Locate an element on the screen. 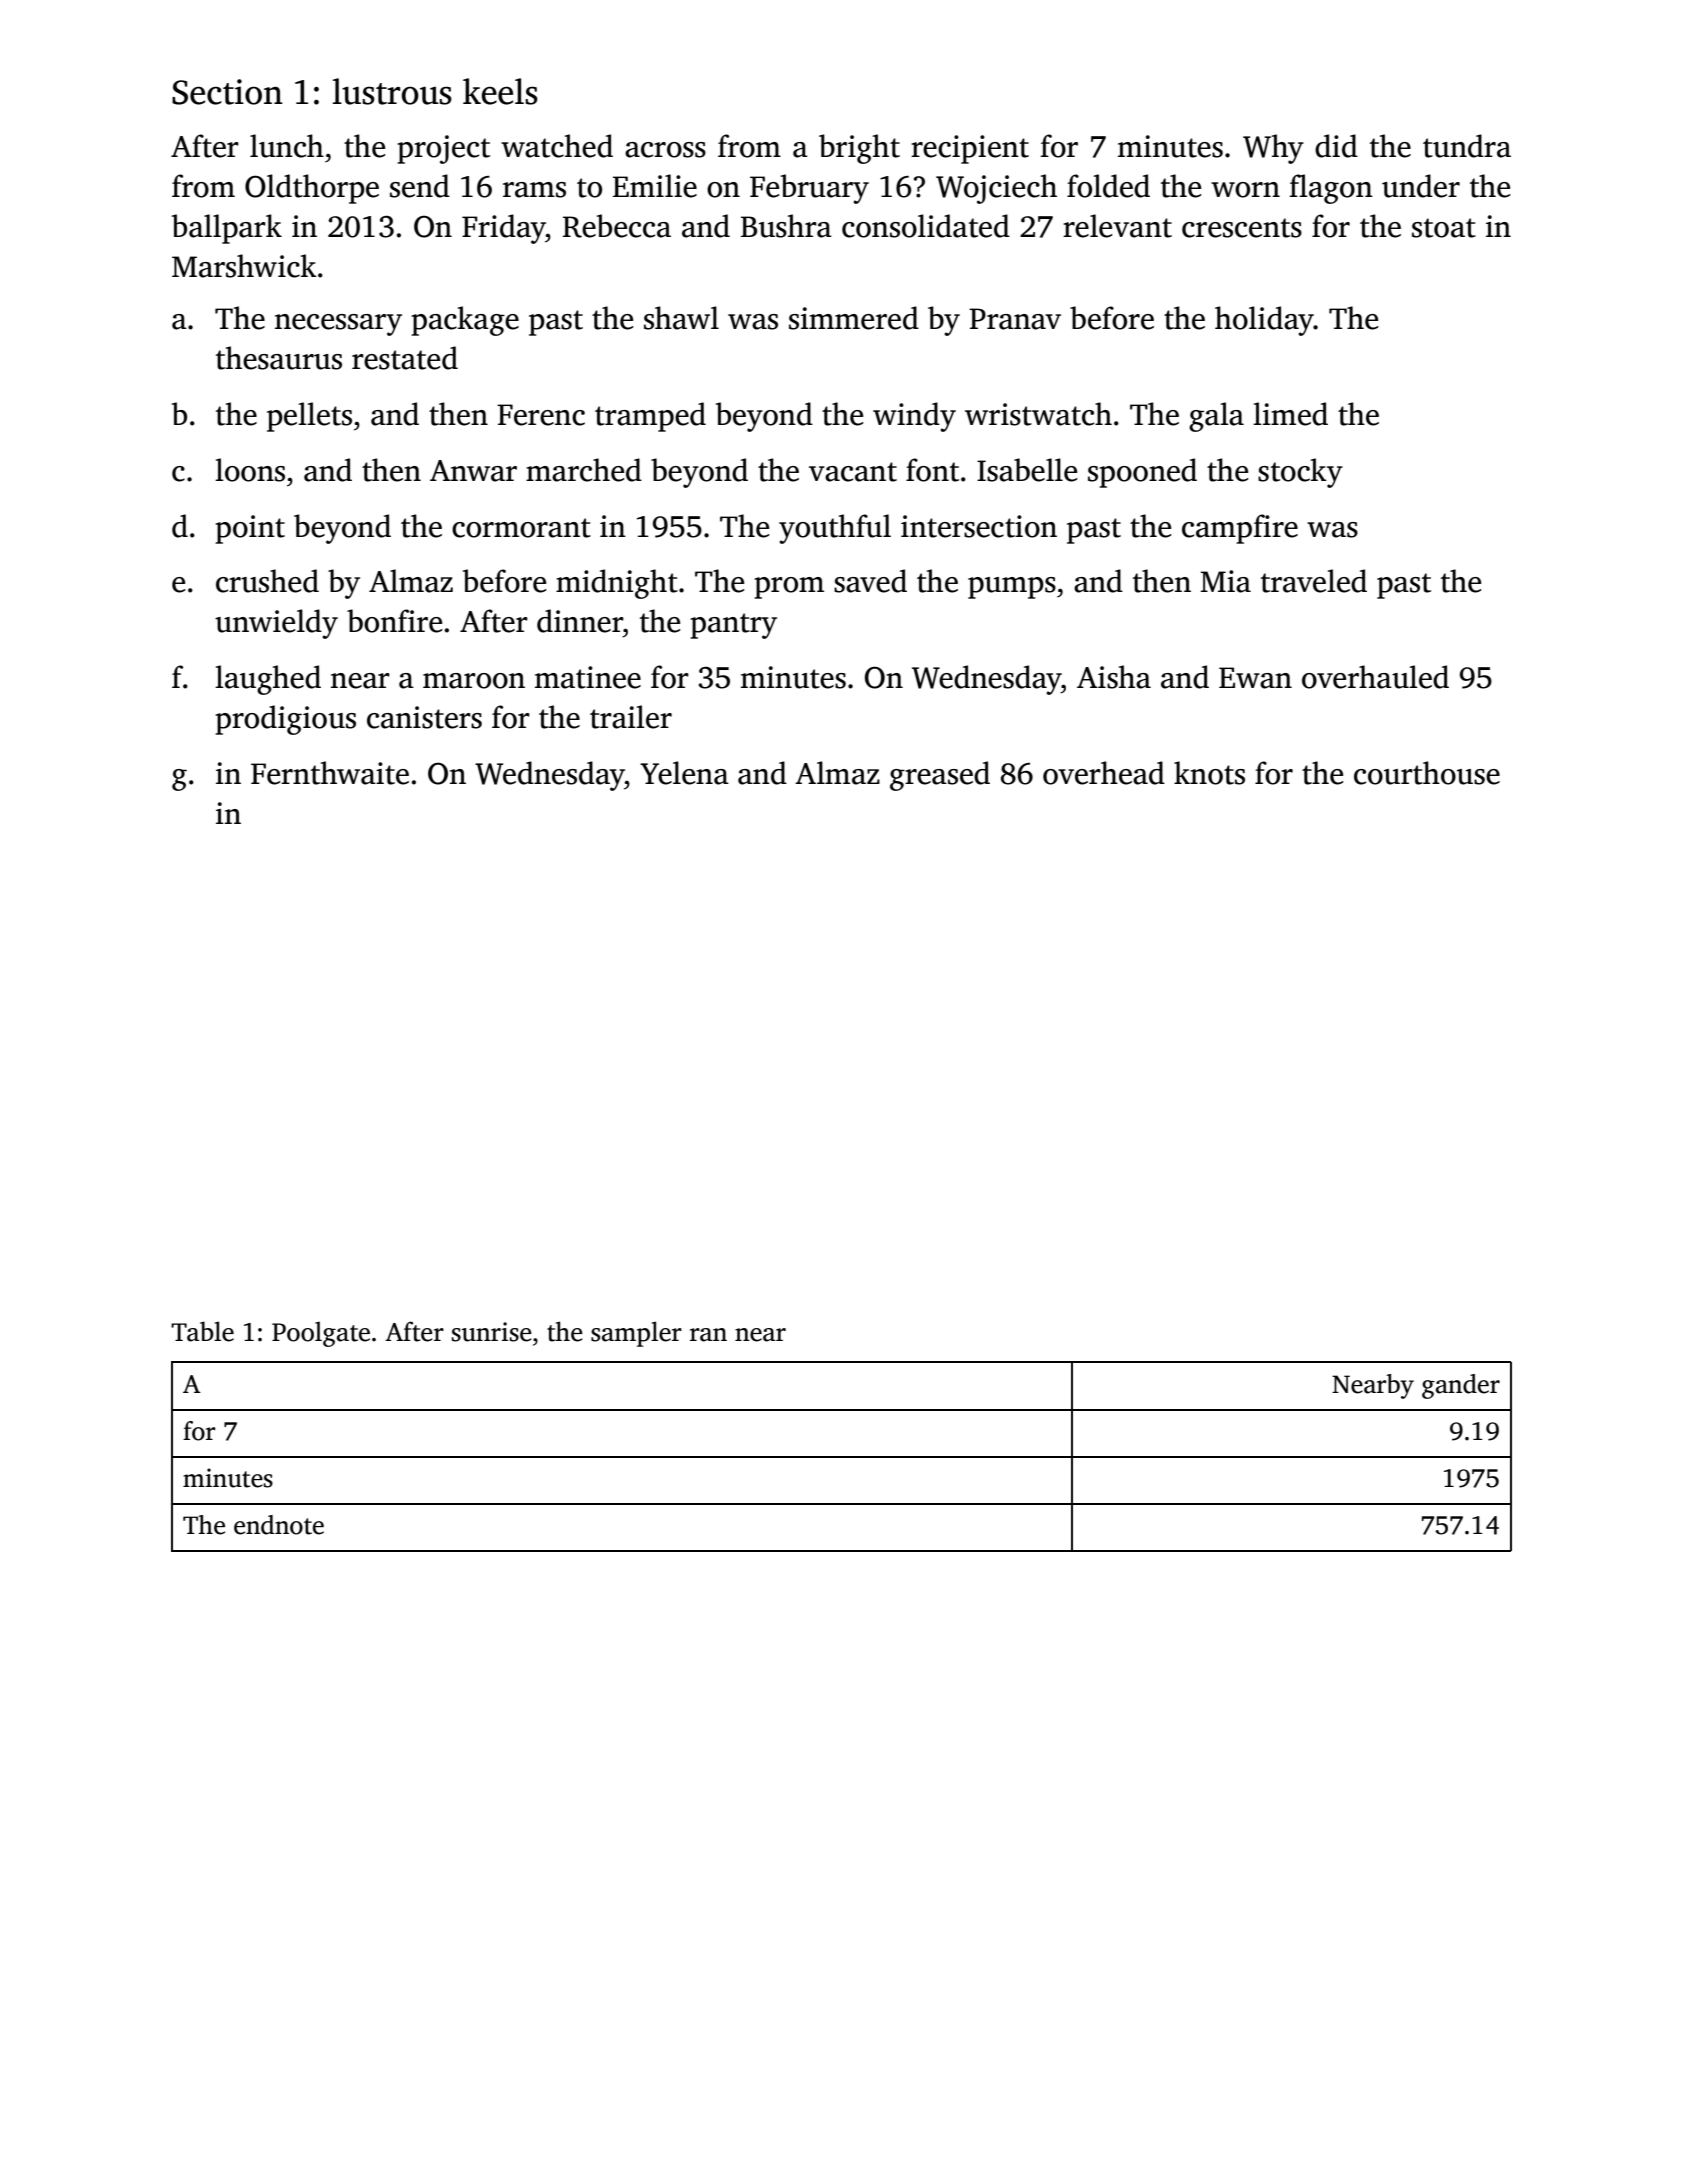 Image resolution: width=1683 pixels, height=2178 pixels. recipient is located at coordinates (970, 149).
